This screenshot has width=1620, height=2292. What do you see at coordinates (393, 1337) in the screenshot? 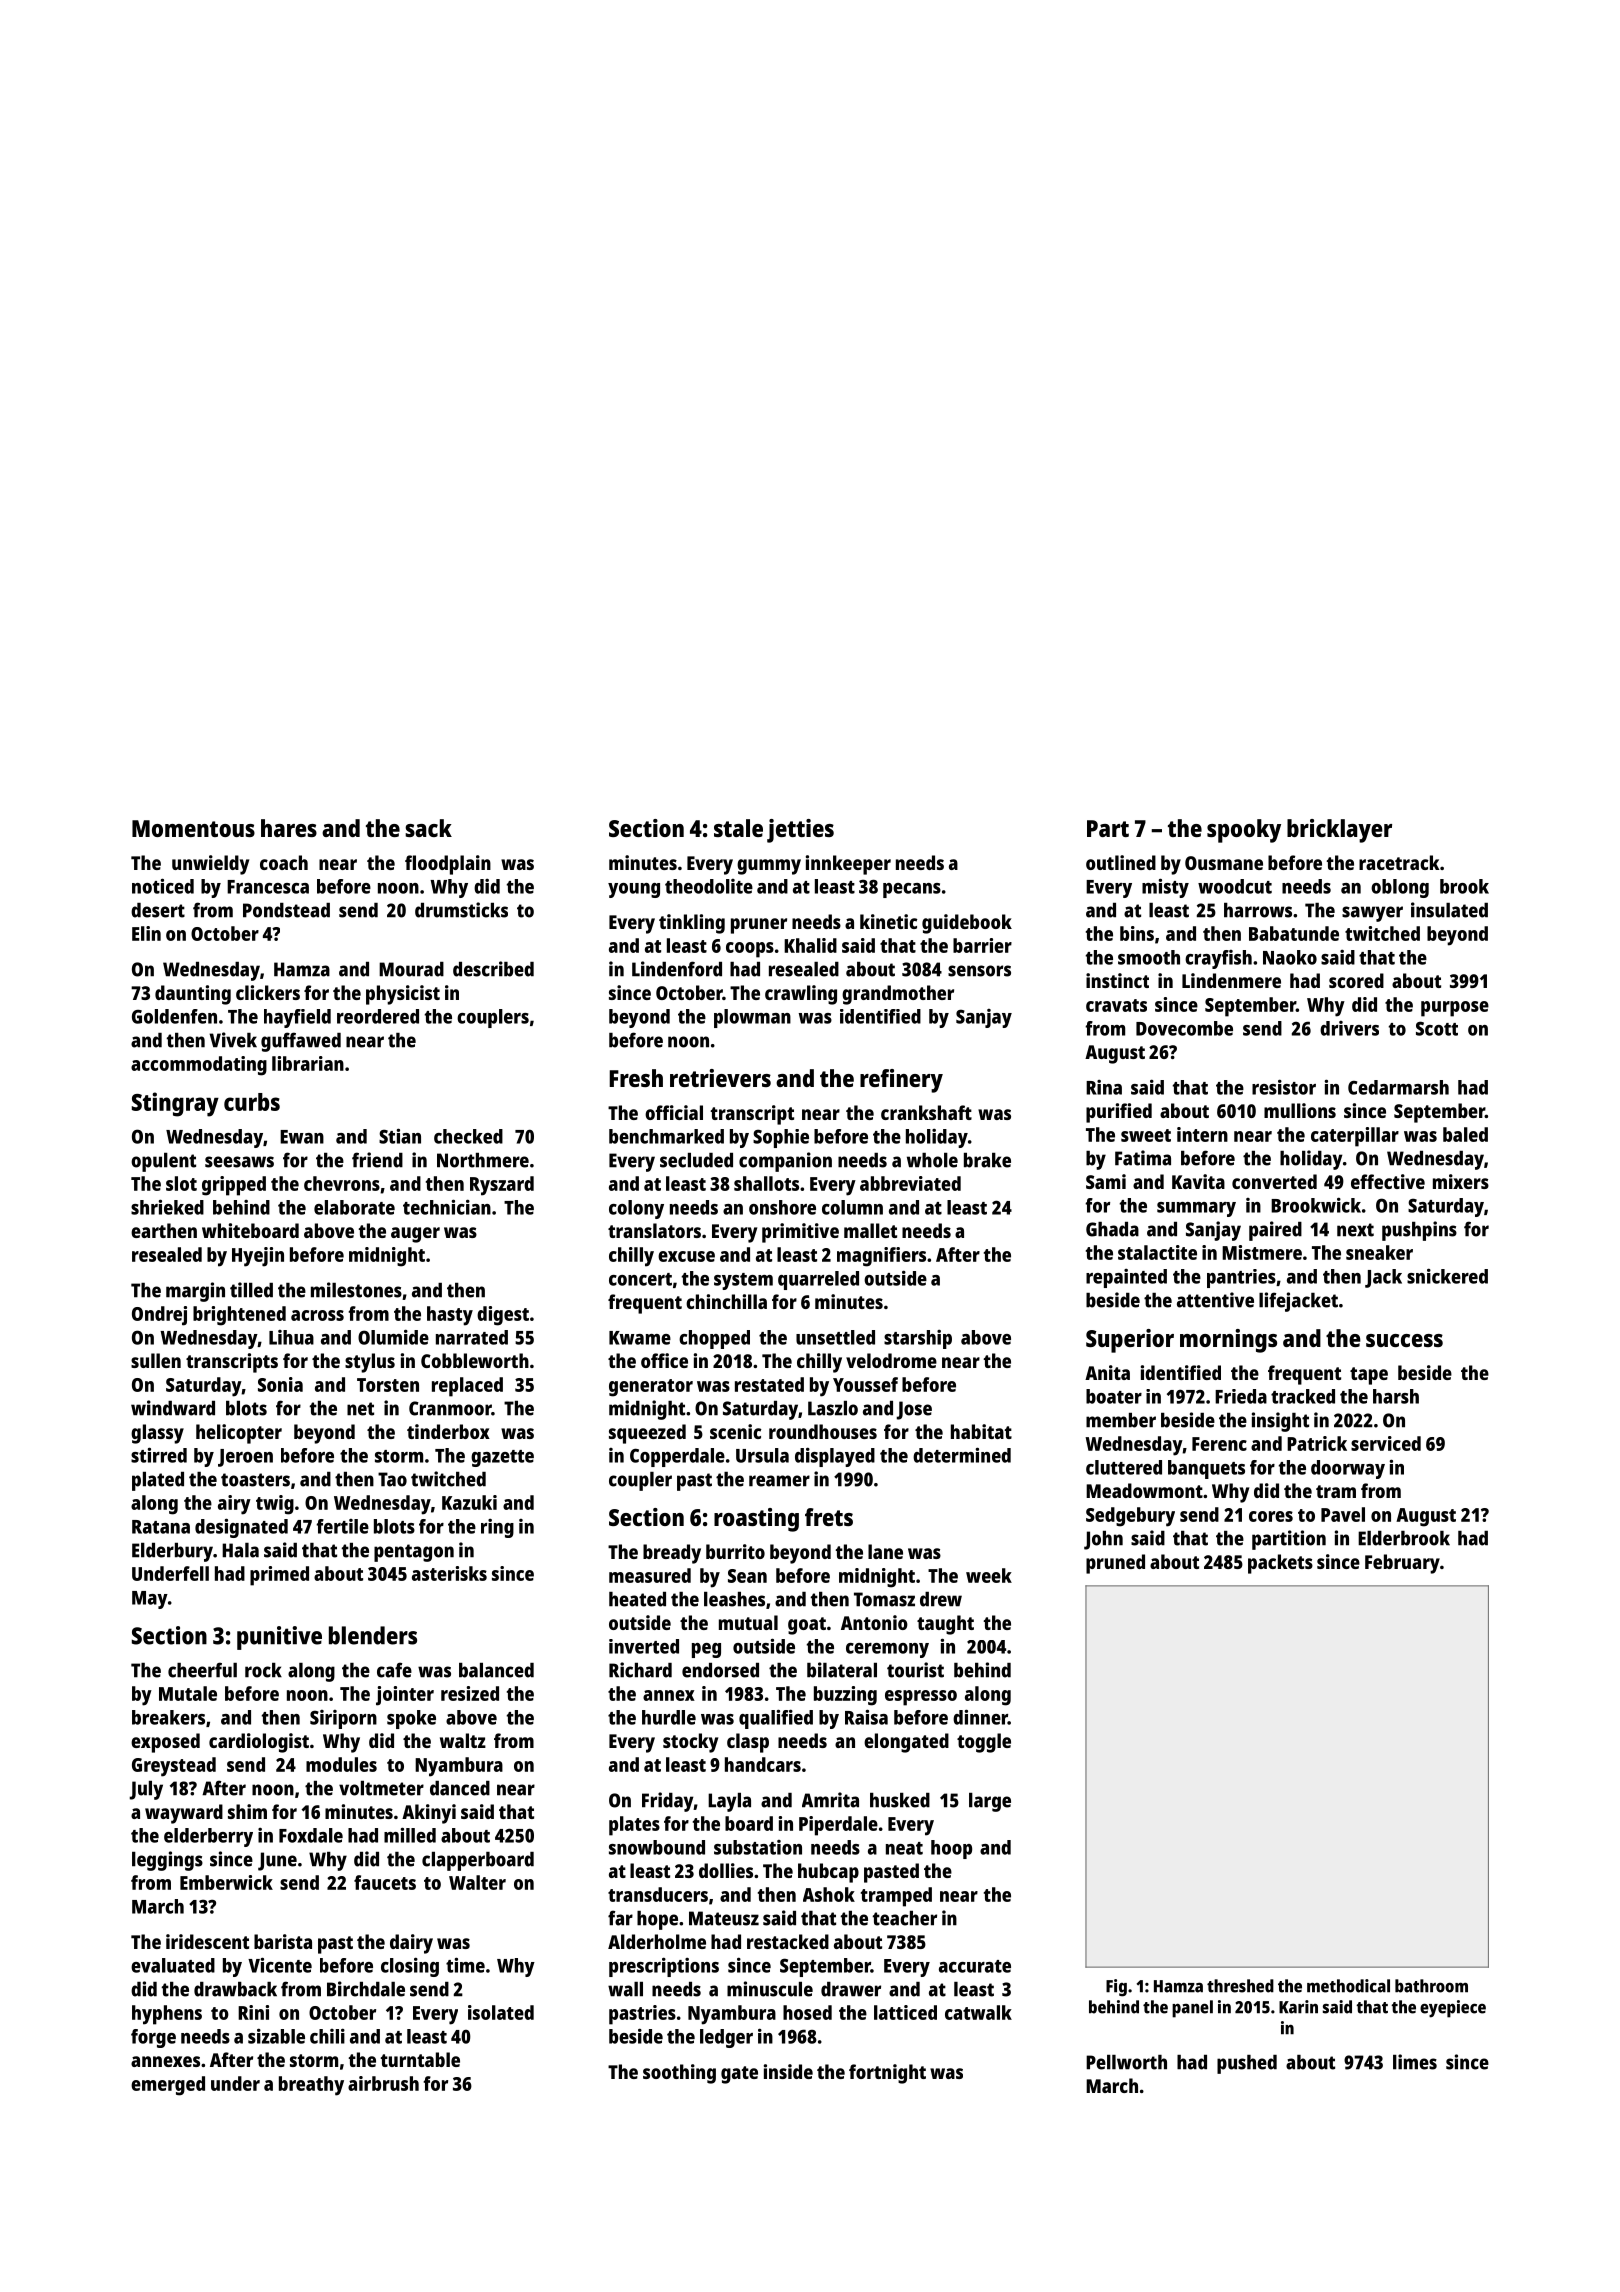
I see `Olumide` at bounding box center [393, 1337].
